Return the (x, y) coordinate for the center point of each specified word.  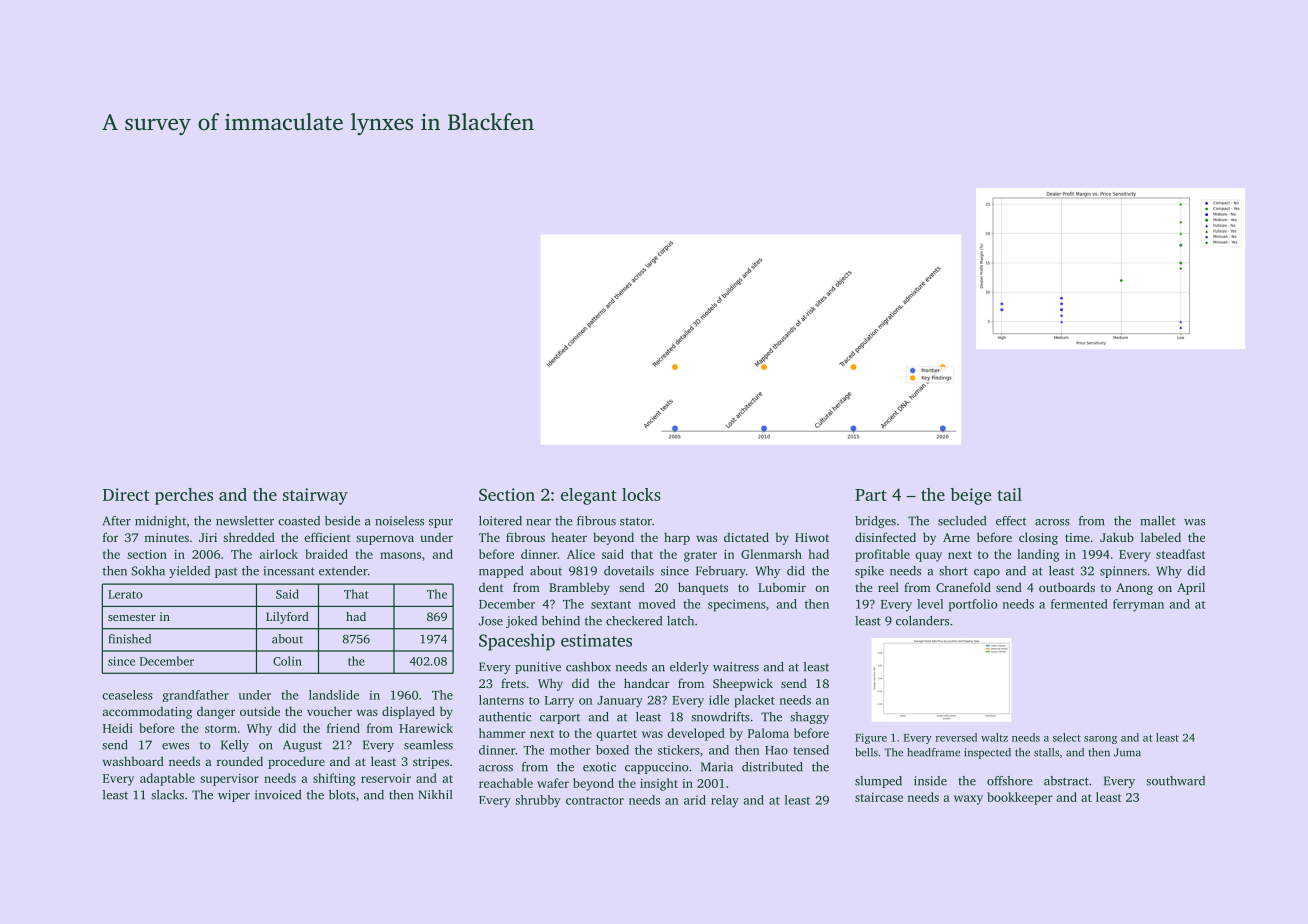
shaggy (809, 718)
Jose (491, 621)
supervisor (229, 780)
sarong (1100, 740)
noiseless (399, 521)
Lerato (125, 594)
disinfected (885, 537)
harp (677, 538)
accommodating (147, 712)
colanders (922, 621)
